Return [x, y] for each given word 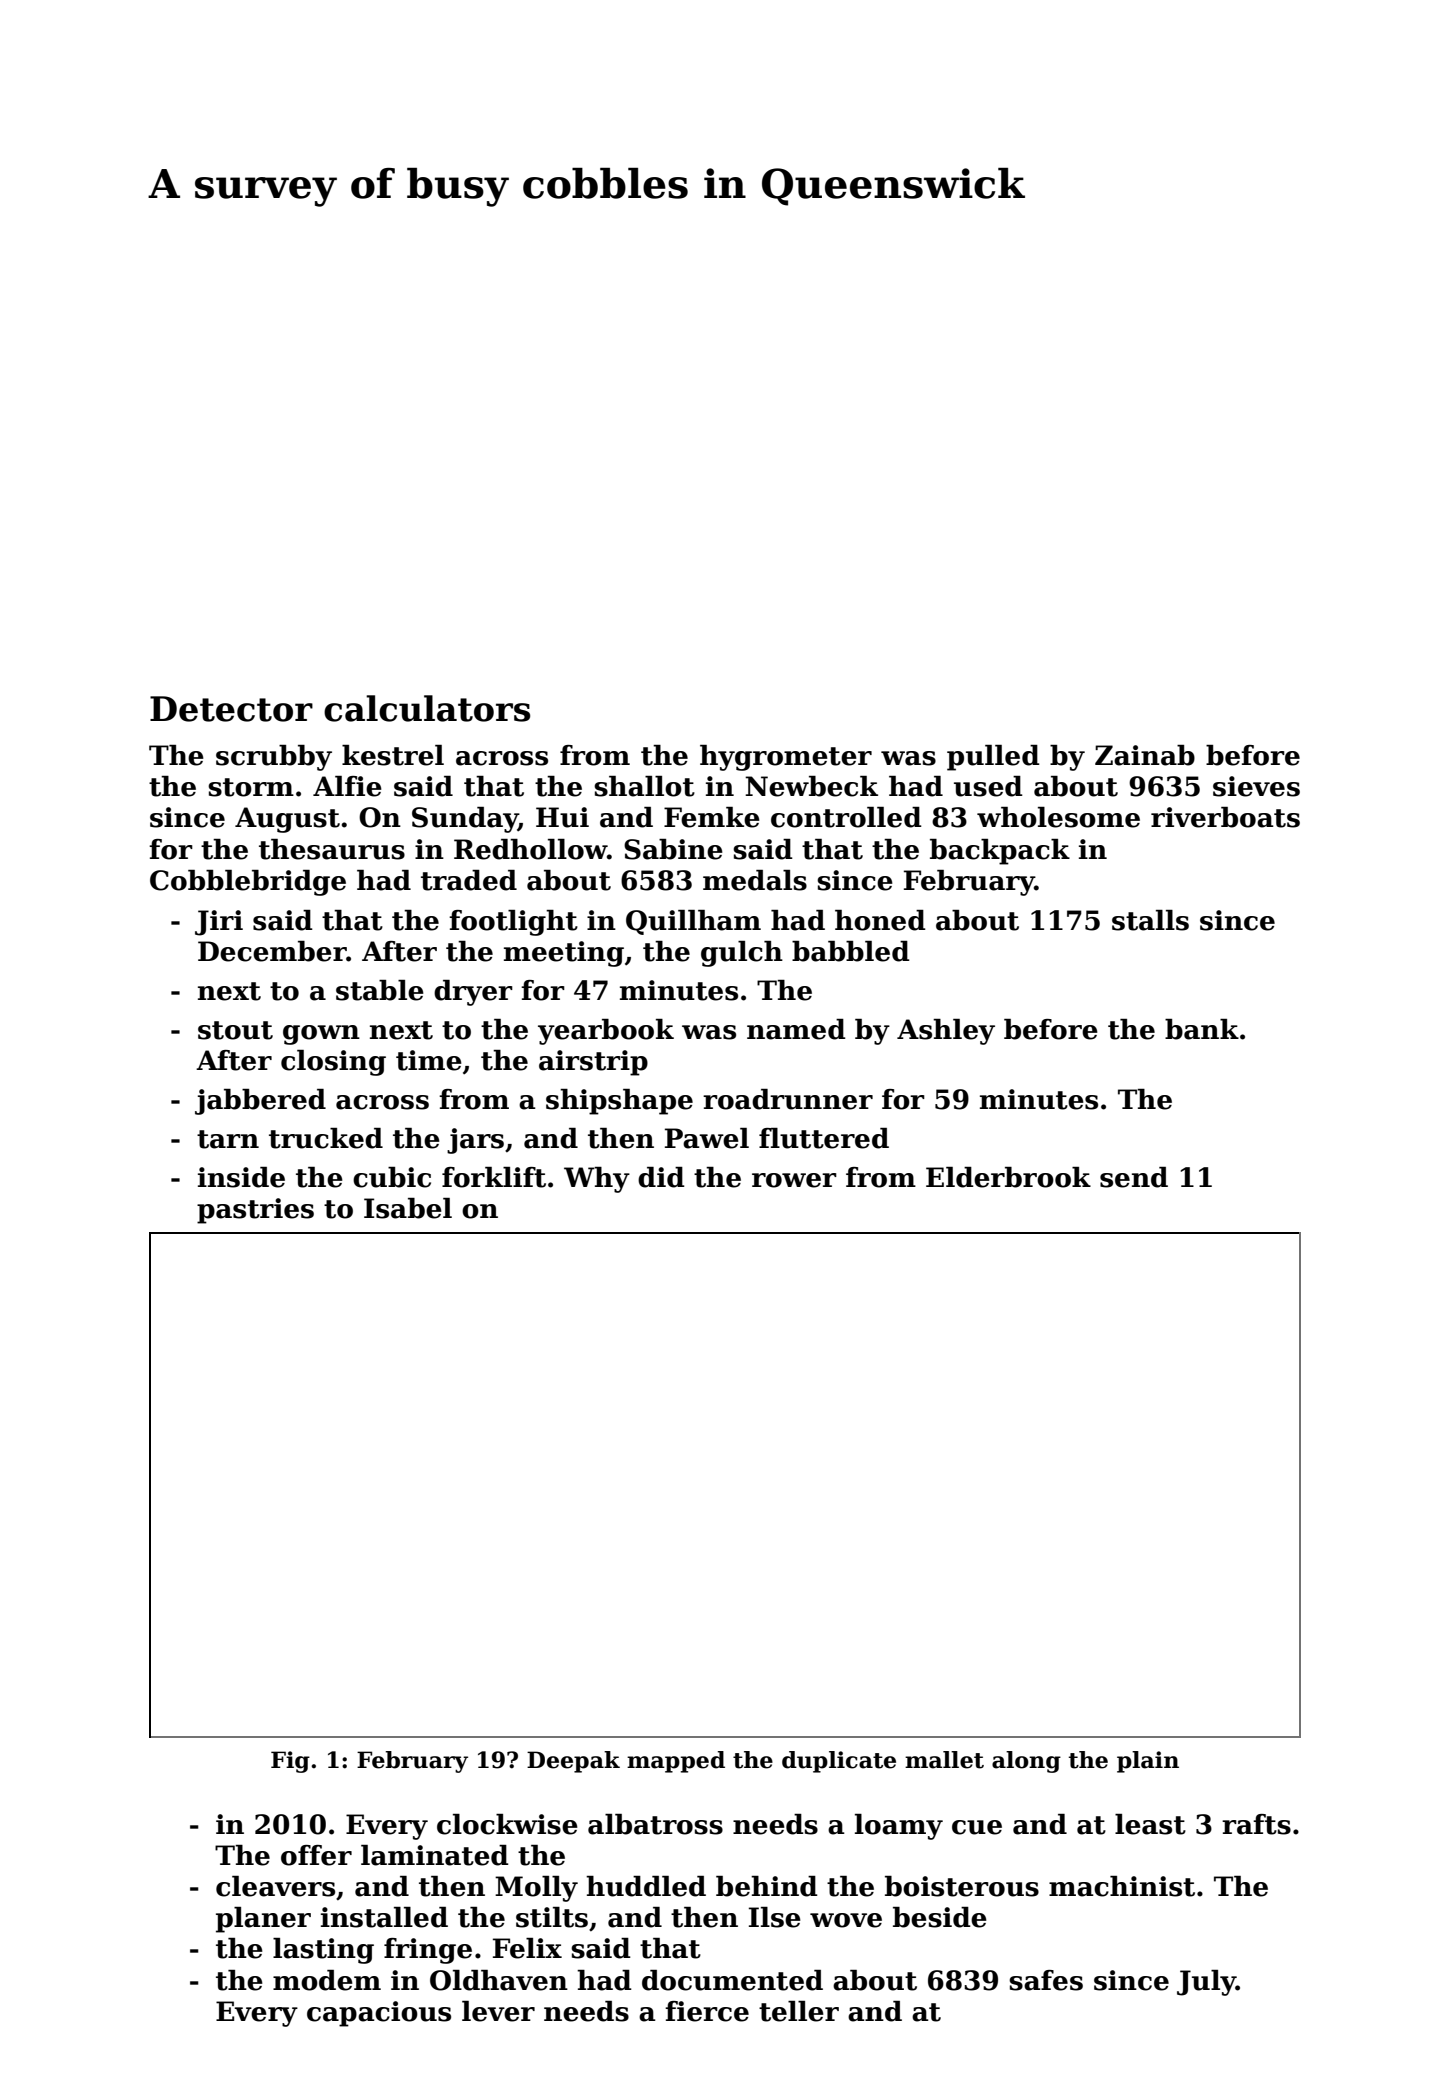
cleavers [275, 1886]
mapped [676, 1762]
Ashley [946, 1032]
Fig [290, 1762]
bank [1202, 1029]
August [287, 820]
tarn [228, 1139]
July [1206, 1983]
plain [1148, 1762]
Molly [536, 1889]
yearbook [606, 1032]
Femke [712, 817]
